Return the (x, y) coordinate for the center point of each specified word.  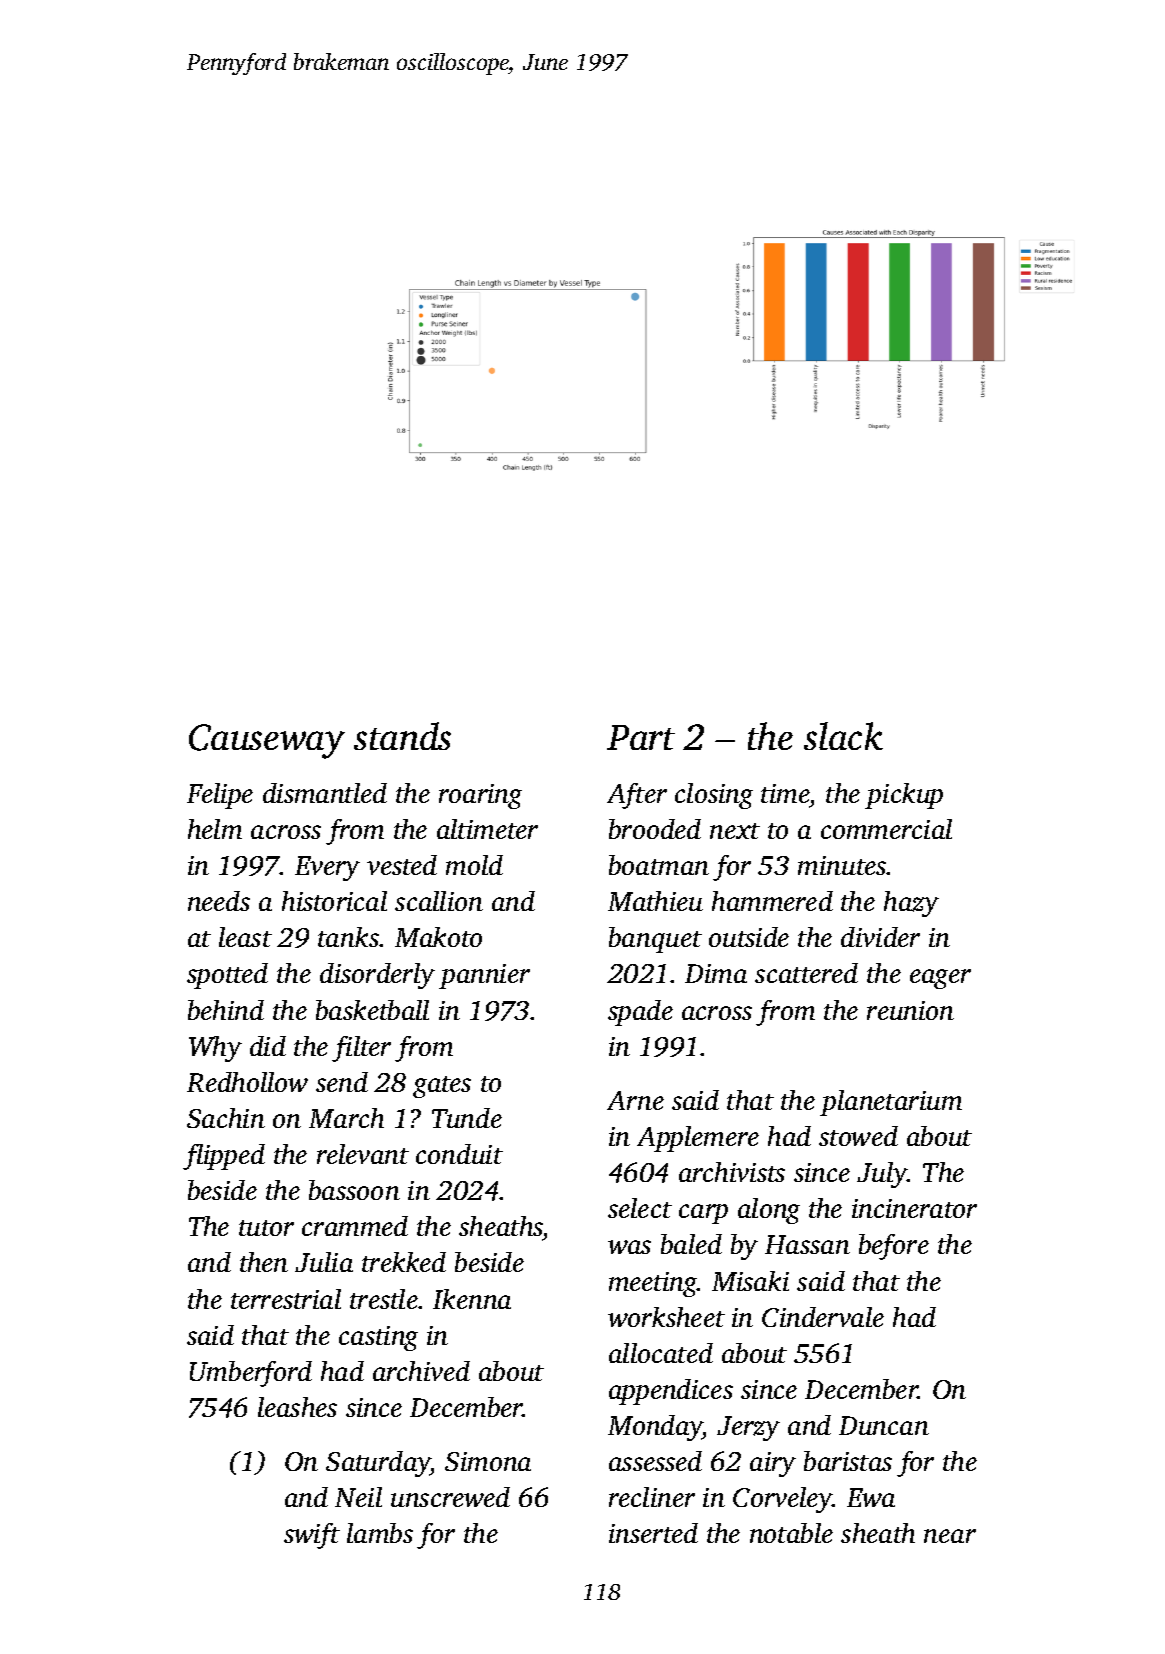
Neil (358, 1497)
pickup (904, 796)
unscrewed (450, 1497)
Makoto (438, 937)
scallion (439, 901)
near (950, 1536)
